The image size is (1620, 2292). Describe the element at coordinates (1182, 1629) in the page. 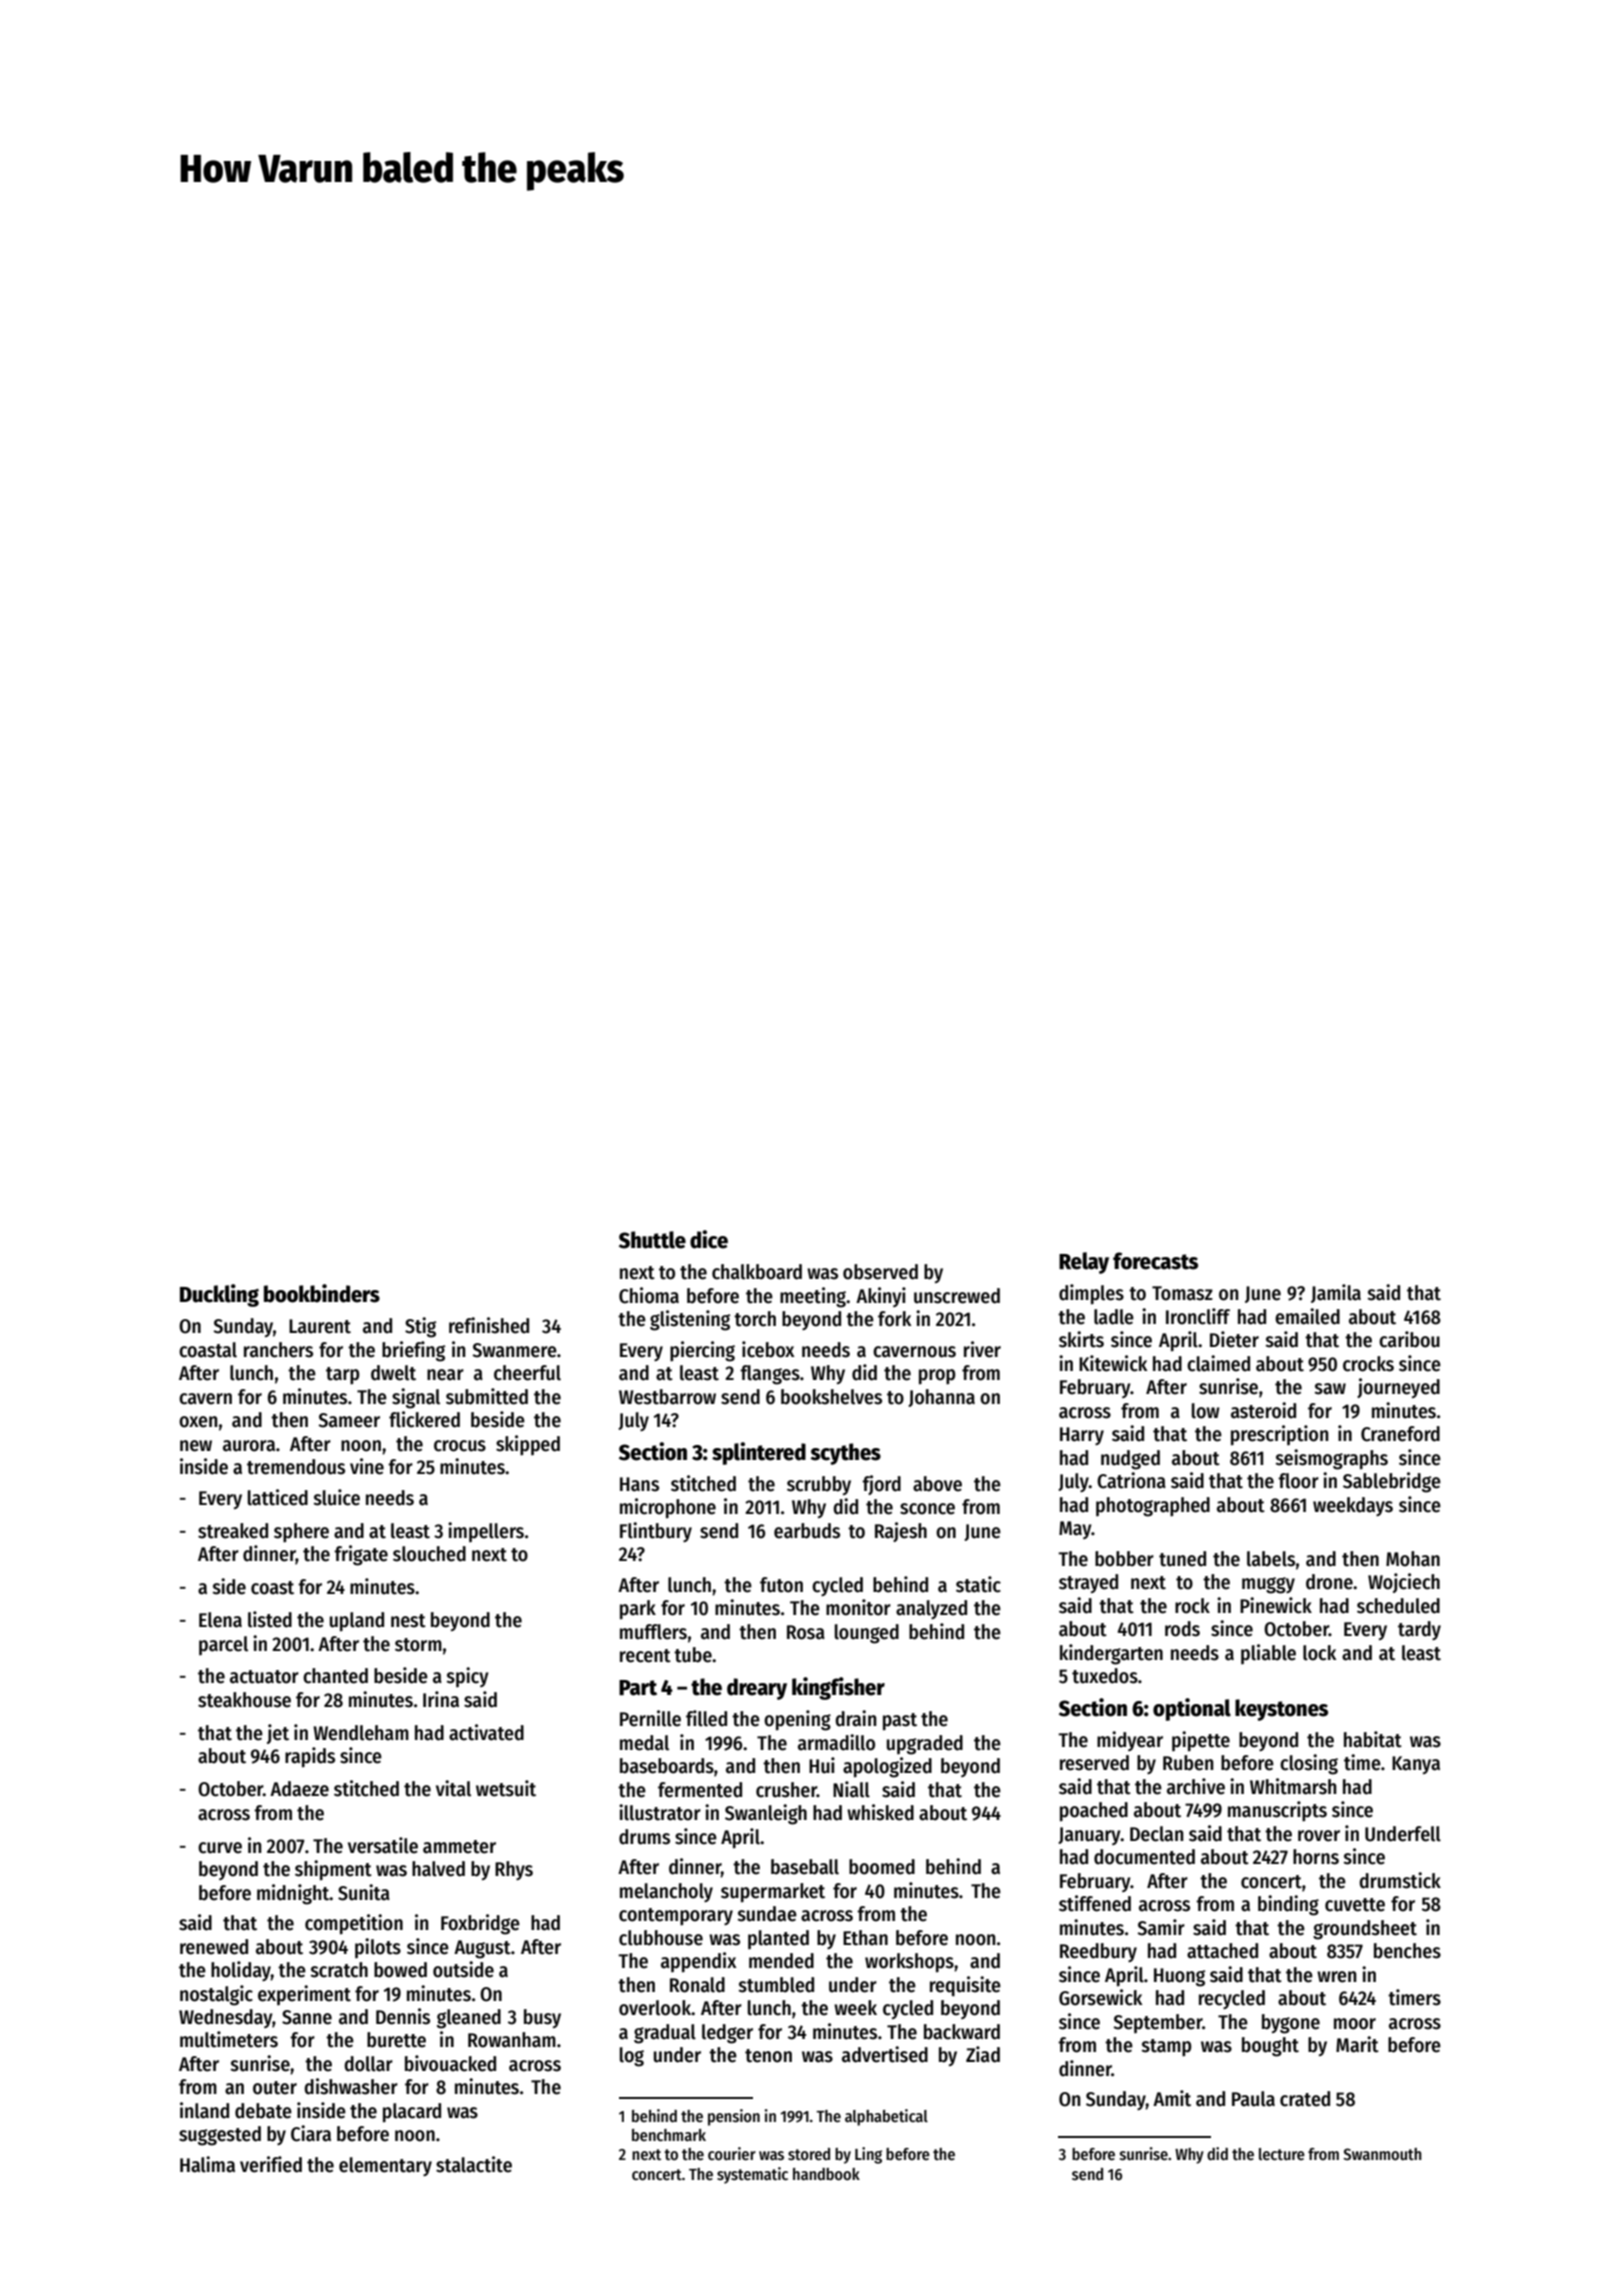

I see `rods` at that location.
